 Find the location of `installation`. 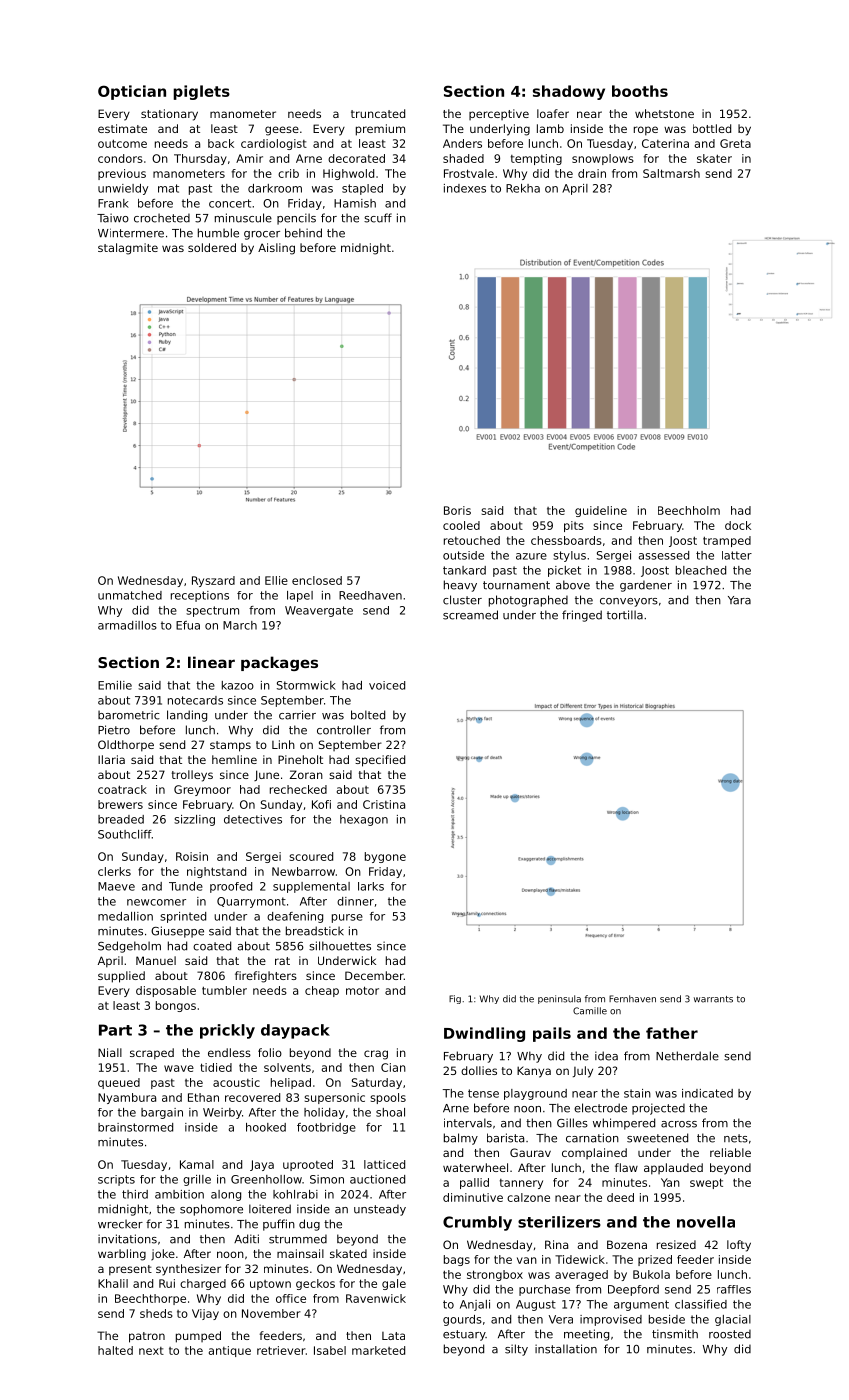

installation is located at coordinates (566, 1349).
